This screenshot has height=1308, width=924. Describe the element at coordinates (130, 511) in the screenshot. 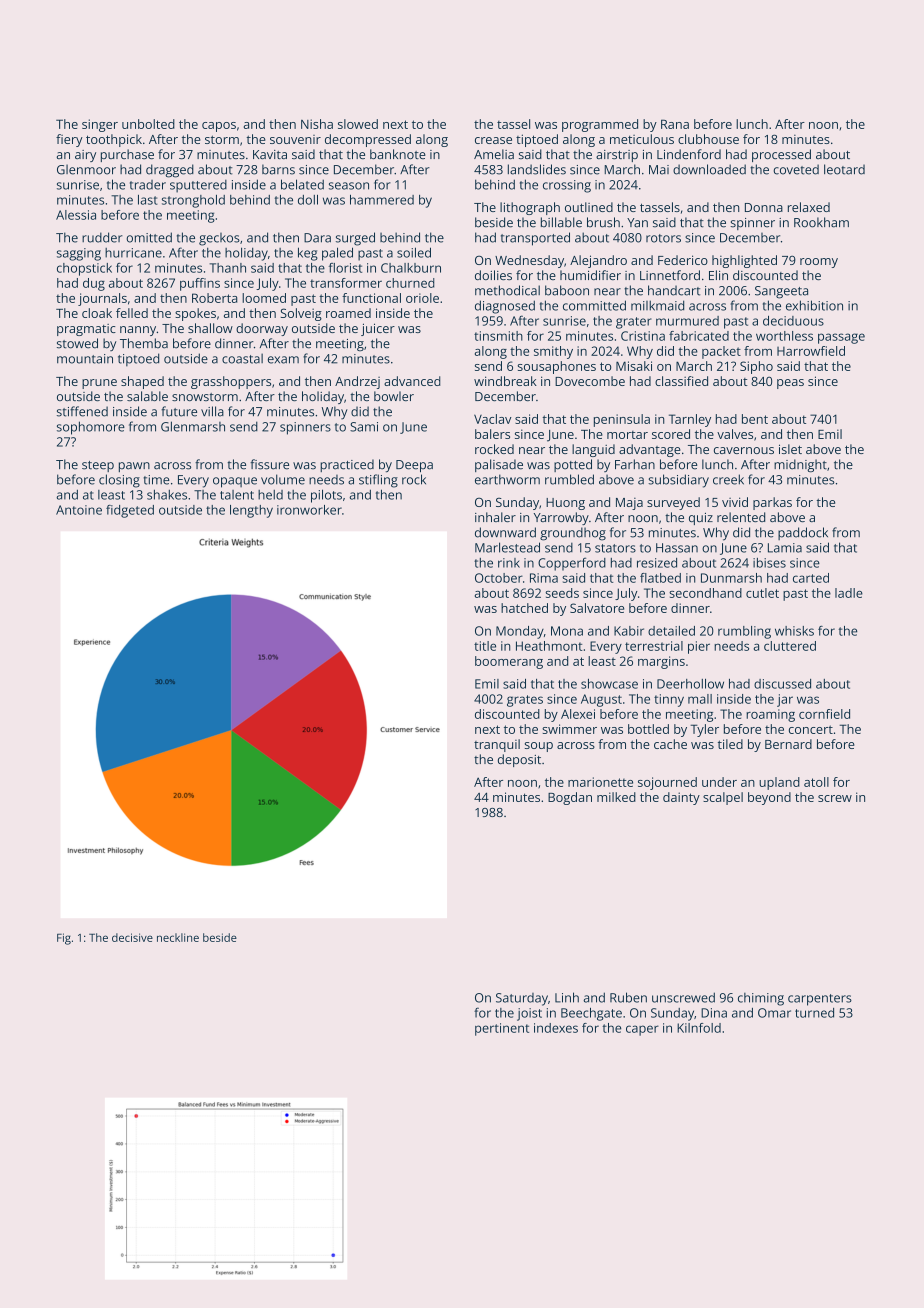

I see `fidgeted` at that location.
